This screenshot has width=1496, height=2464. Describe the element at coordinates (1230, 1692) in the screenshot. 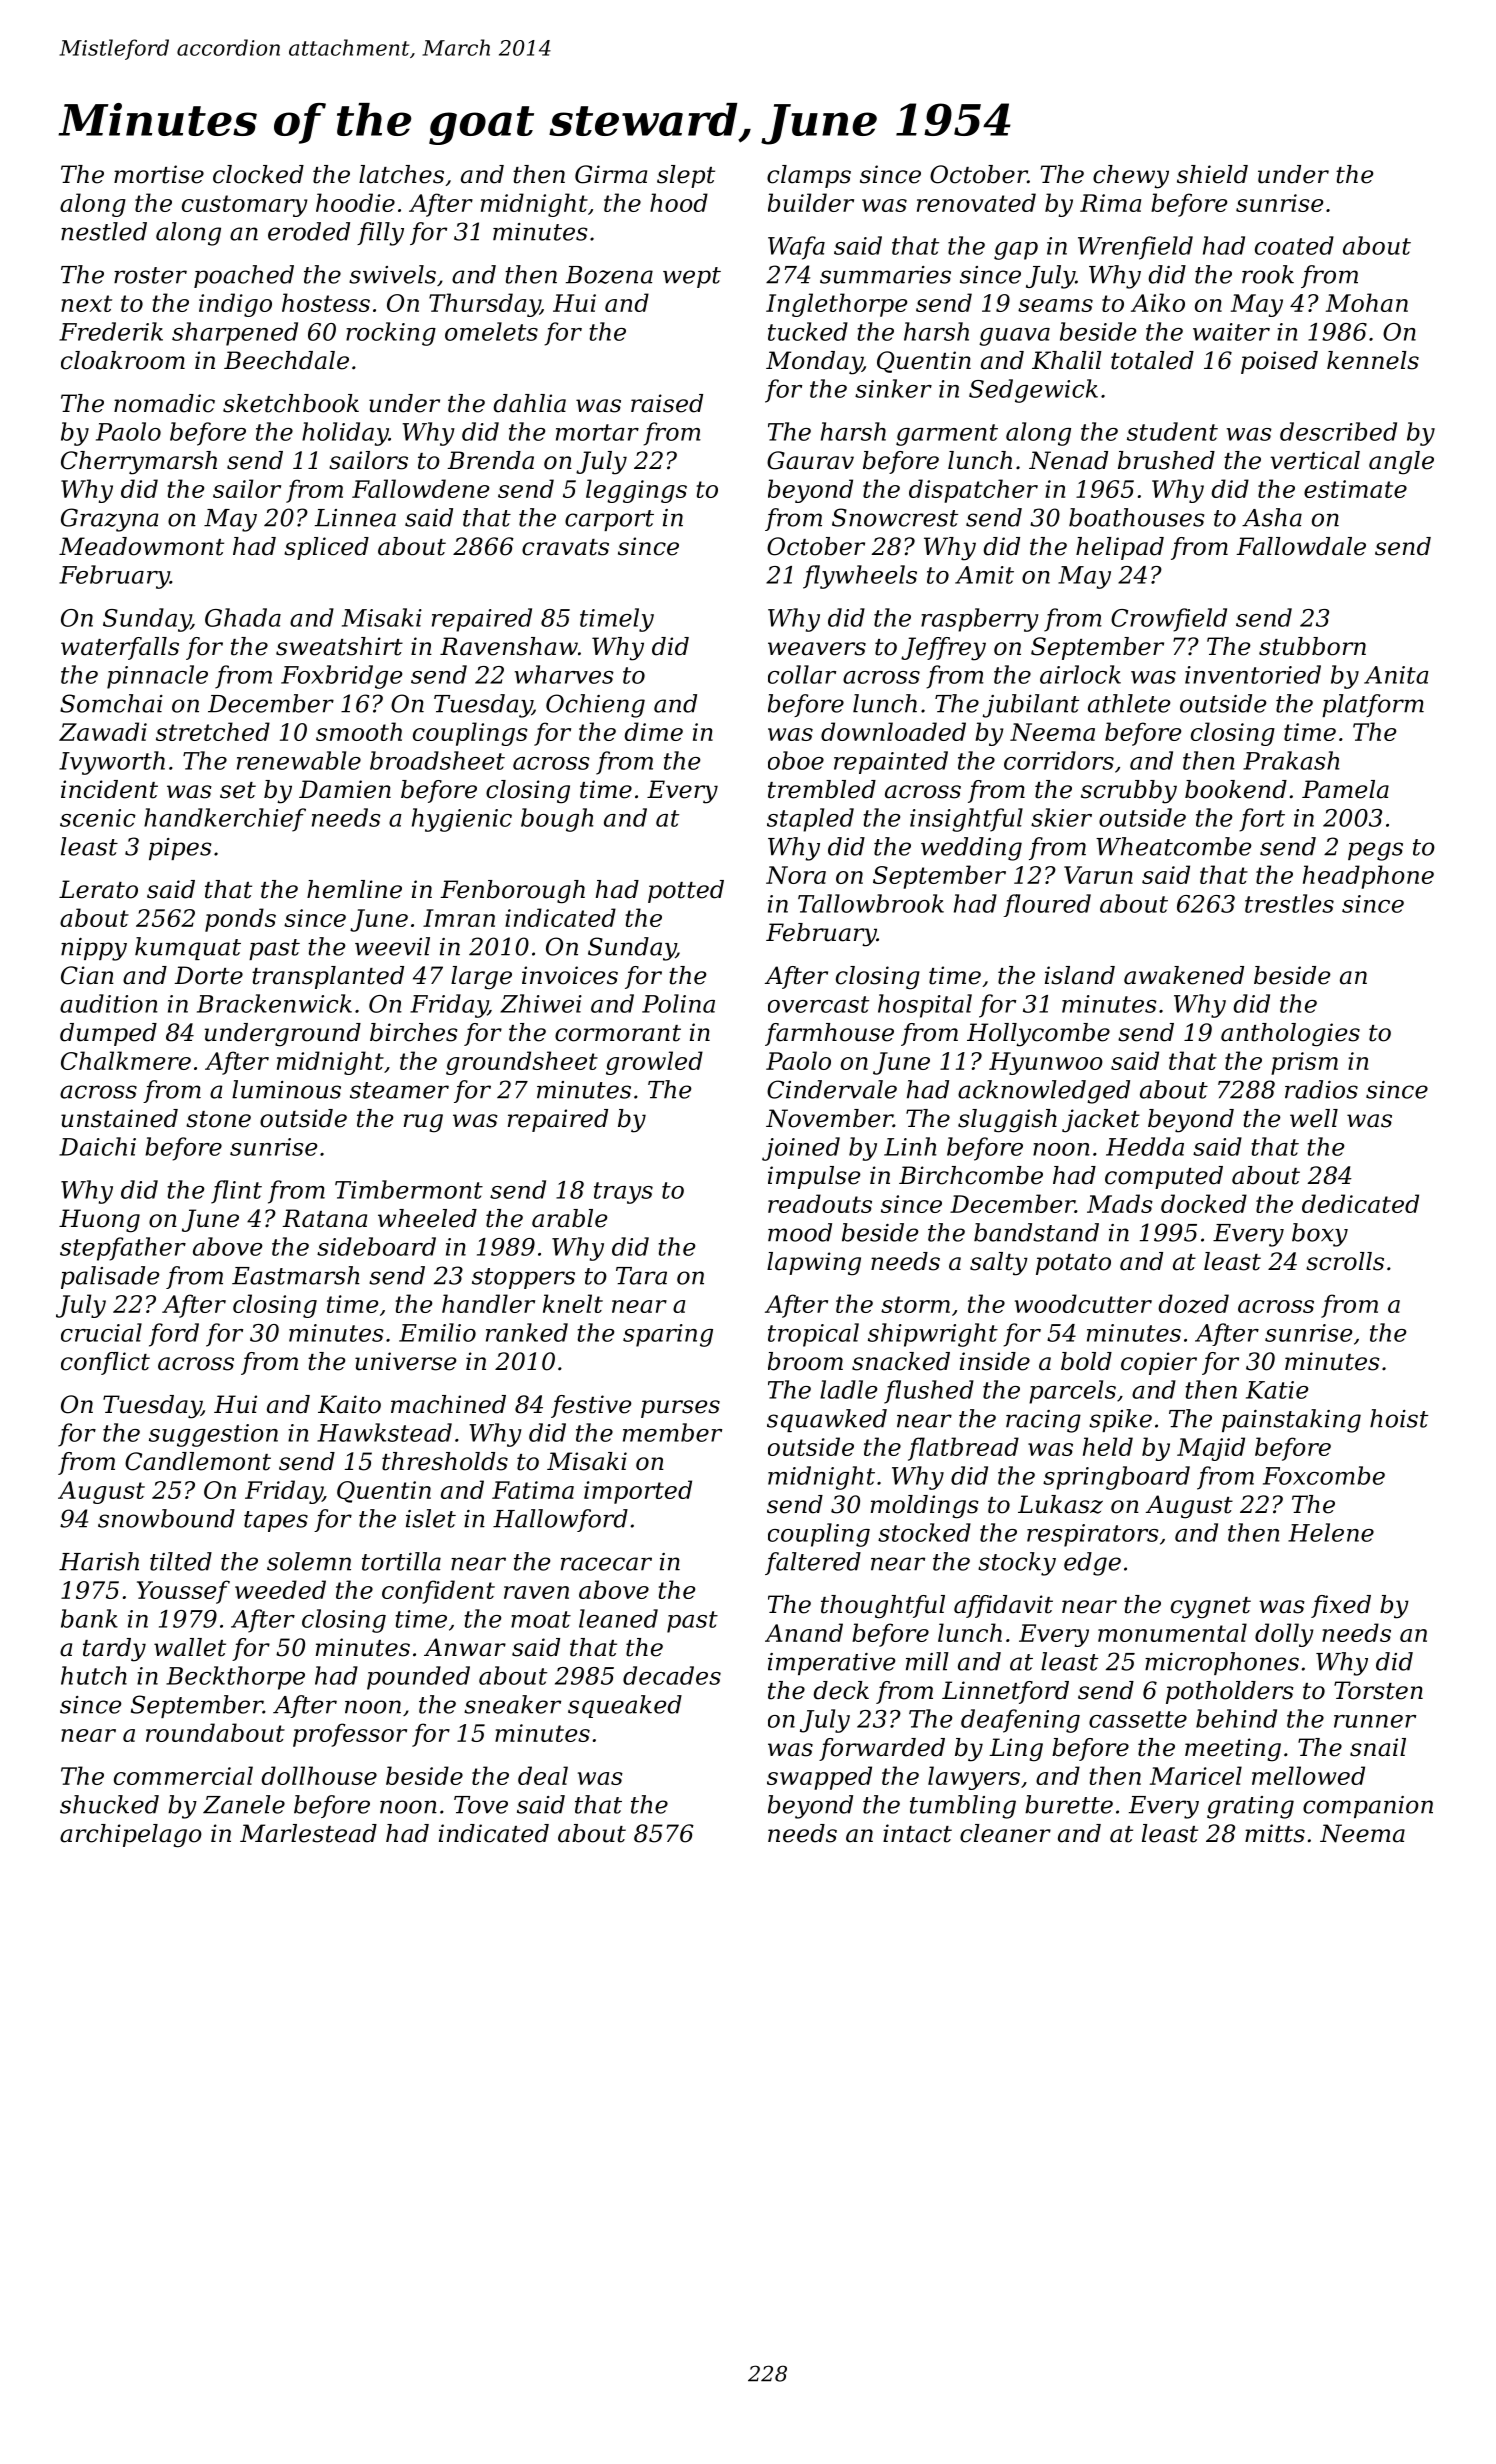

I see `potholders` at that location.
